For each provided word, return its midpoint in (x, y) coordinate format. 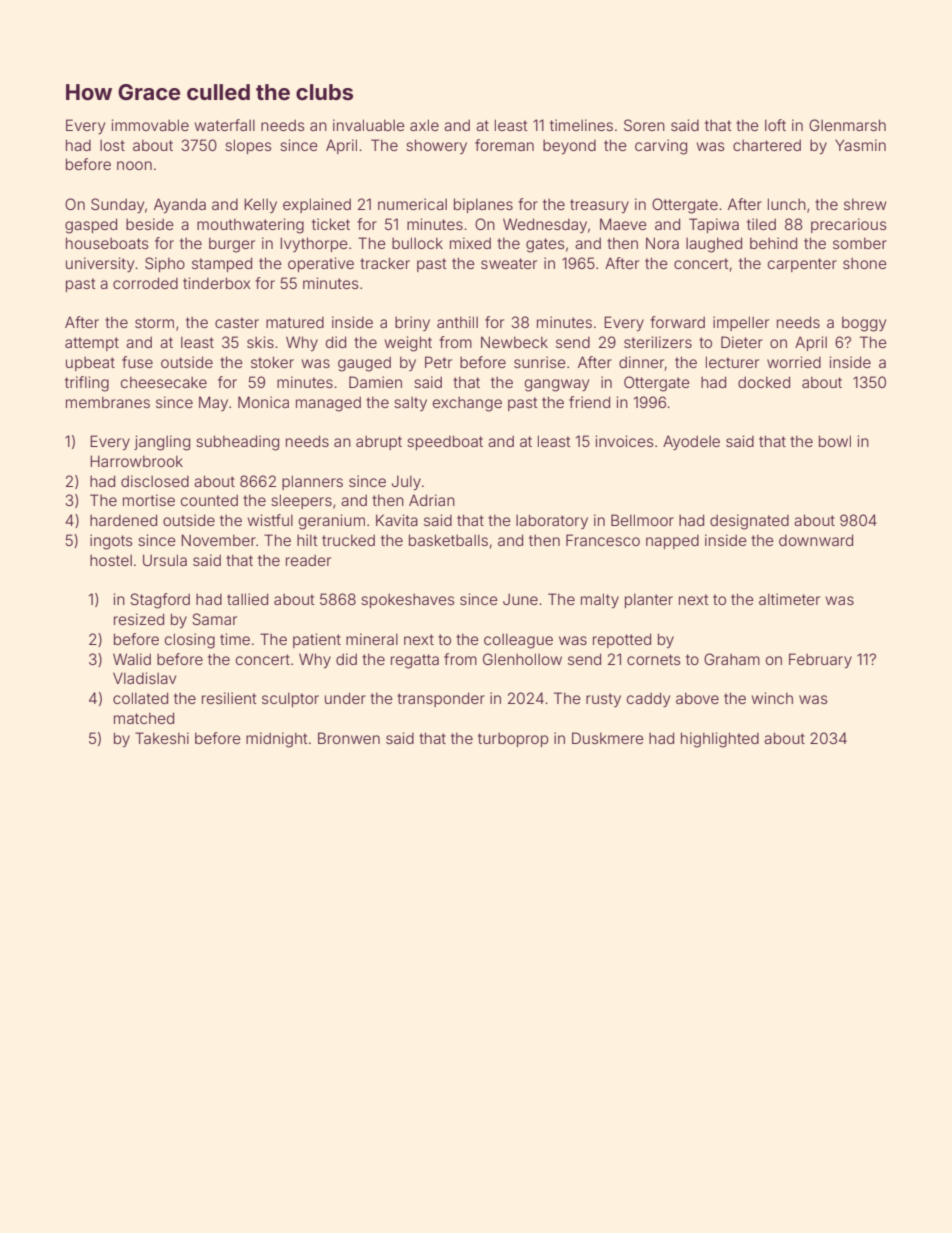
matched (144, 718)
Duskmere (608, 738)
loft (775, 125)
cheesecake (164, 382)
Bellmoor (642, 520)
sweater (509, 263)
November (218, 540)
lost (112, 145)
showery (436, 146)
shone (865, 263)
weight (408, 344)
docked (764, 382)
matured (295, 322)
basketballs (448, 540)
